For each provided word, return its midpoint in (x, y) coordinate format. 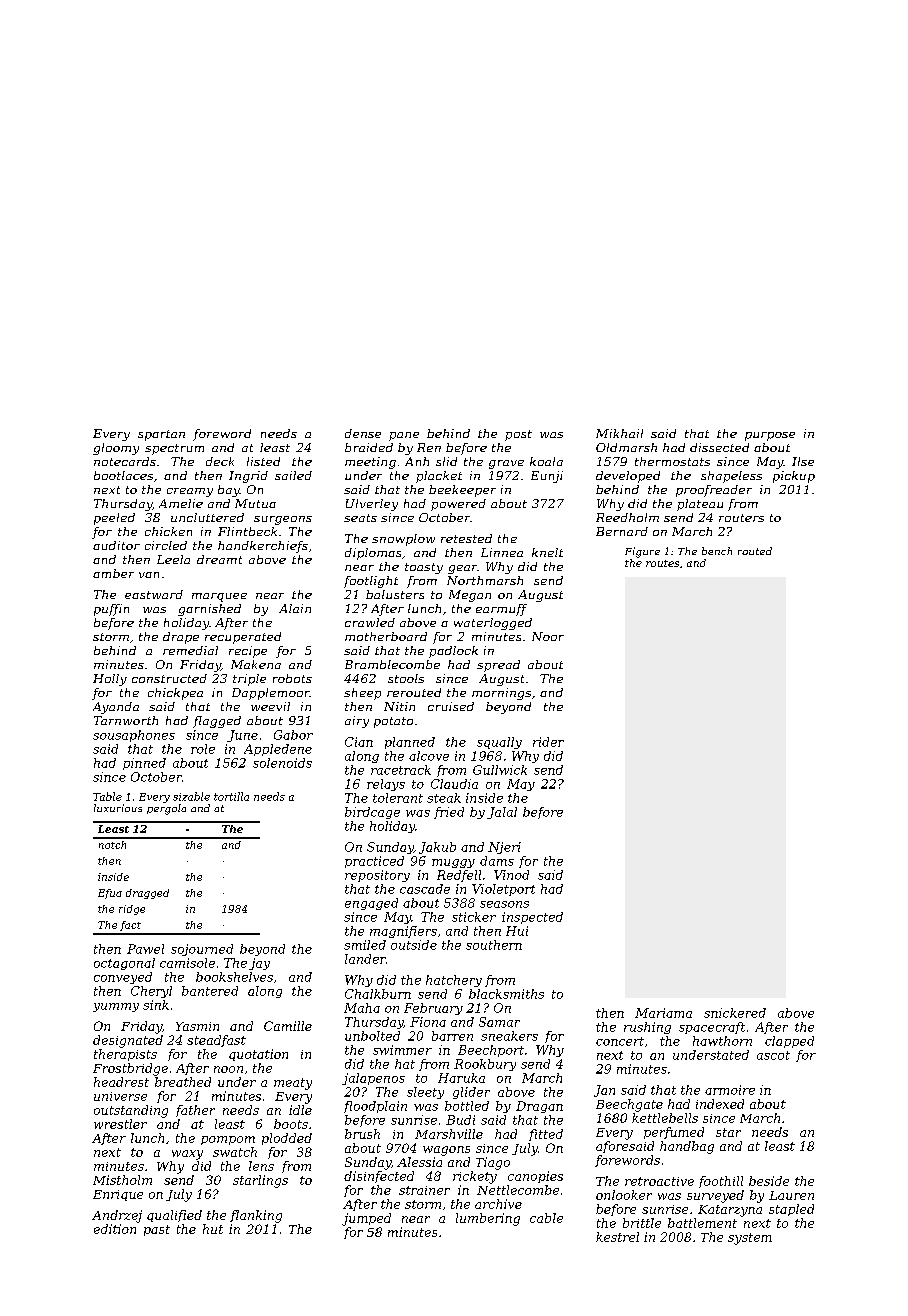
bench (717, 551)
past (157, 1230)
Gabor (293, 735)
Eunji (547, 477)
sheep (362, 694)
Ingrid (248, 477)
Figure (642, 552)
